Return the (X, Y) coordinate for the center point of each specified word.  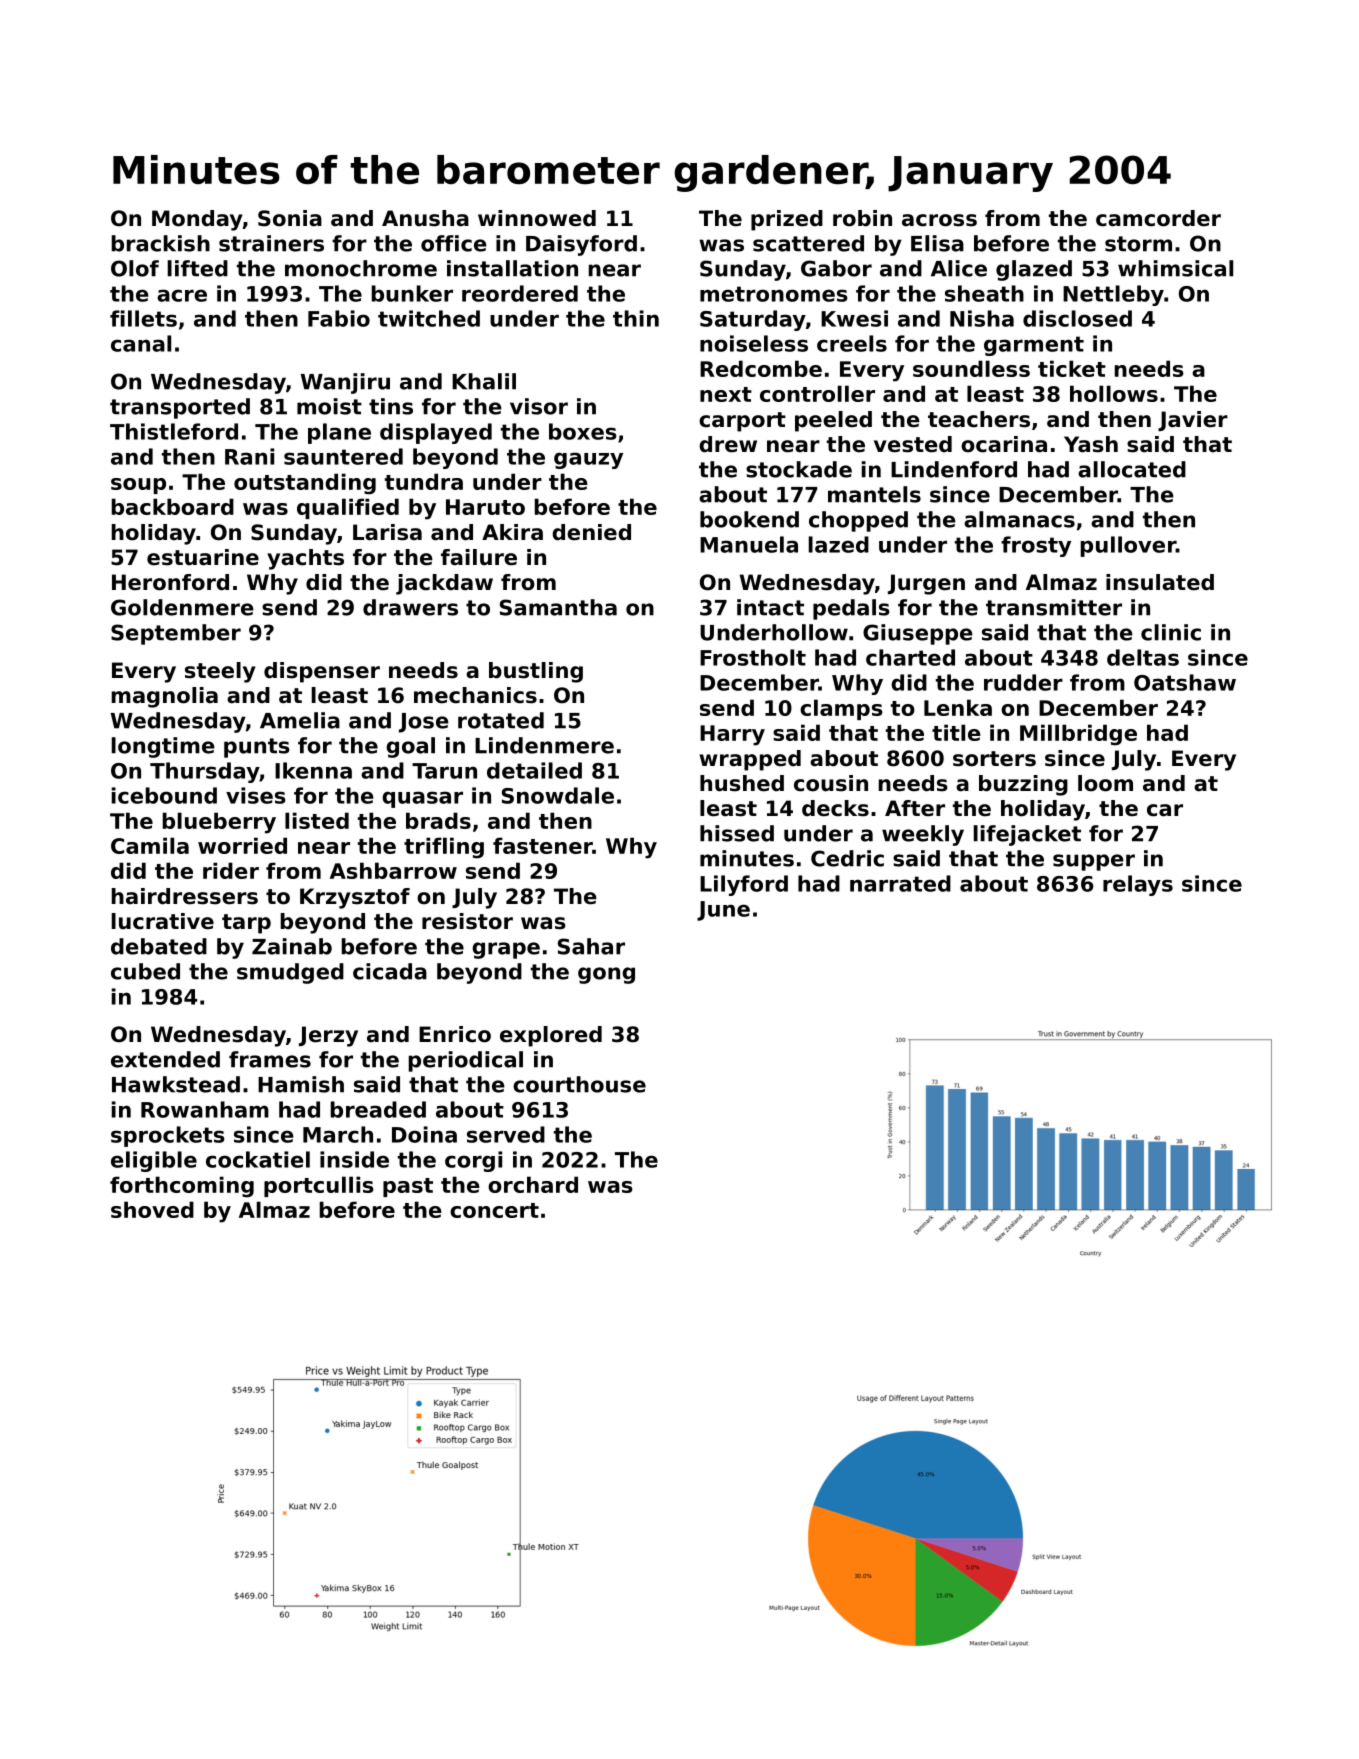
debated (159, 946)
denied (591, 532)
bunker (412, 293)
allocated (1132, 469)
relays (1138, 885)
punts (257, 748)
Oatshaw (1185, 682)
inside (354, 1159)
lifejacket (1027, 835)
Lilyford (744, 885)
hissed (737, 833)
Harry (732, 735)
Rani (249, 456)
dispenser (322, 672)
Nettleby (1113, 295)
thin (636, 318)
